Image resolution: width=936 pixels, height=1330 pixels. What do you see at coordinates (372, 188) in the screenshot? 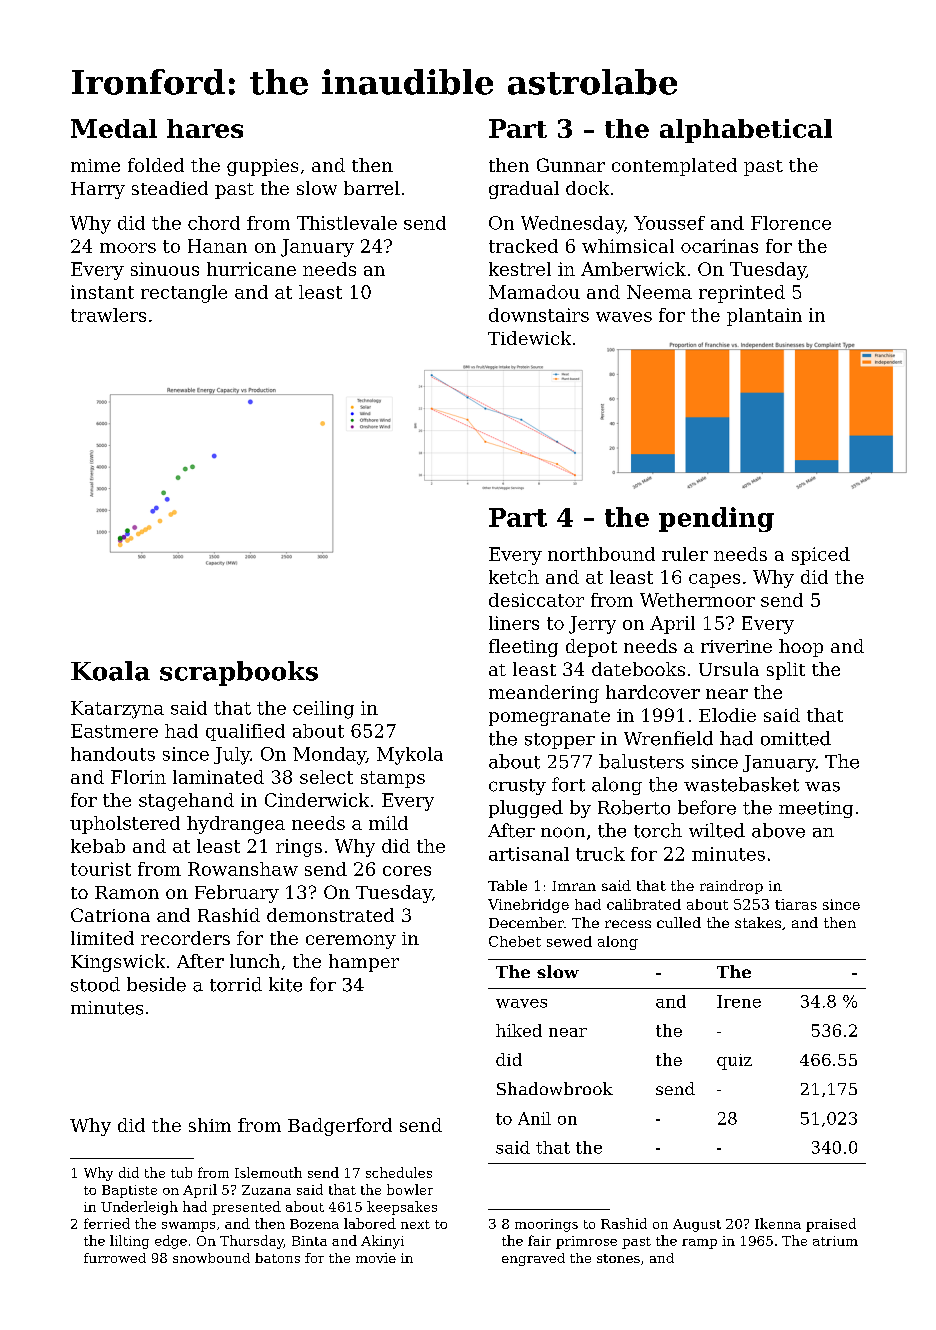
I see `barrel` at bounding box center [372, 188].
